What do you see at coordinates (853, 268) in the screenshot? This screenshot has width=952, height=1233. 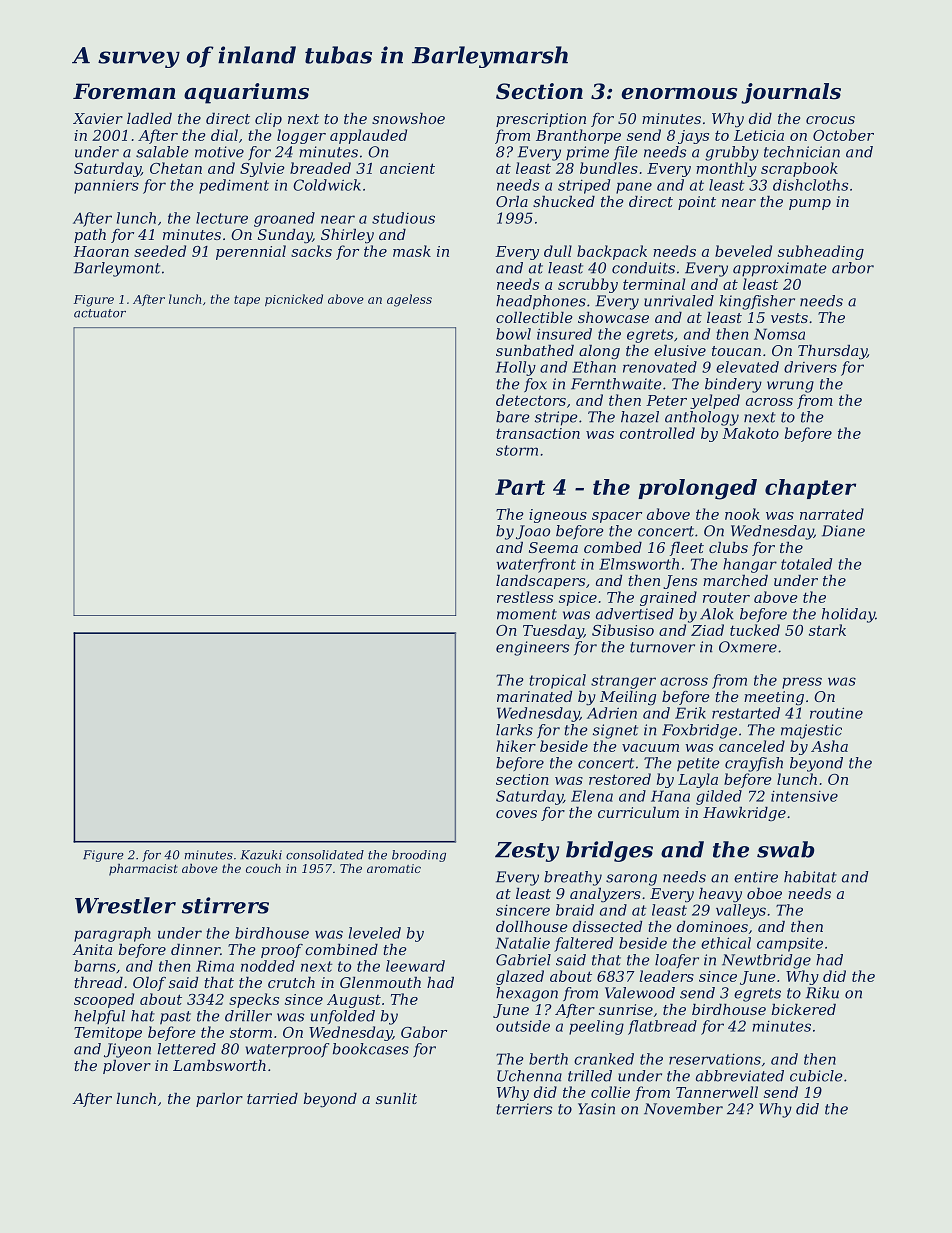 I see `arbor` at bounding box center [853, 268].
